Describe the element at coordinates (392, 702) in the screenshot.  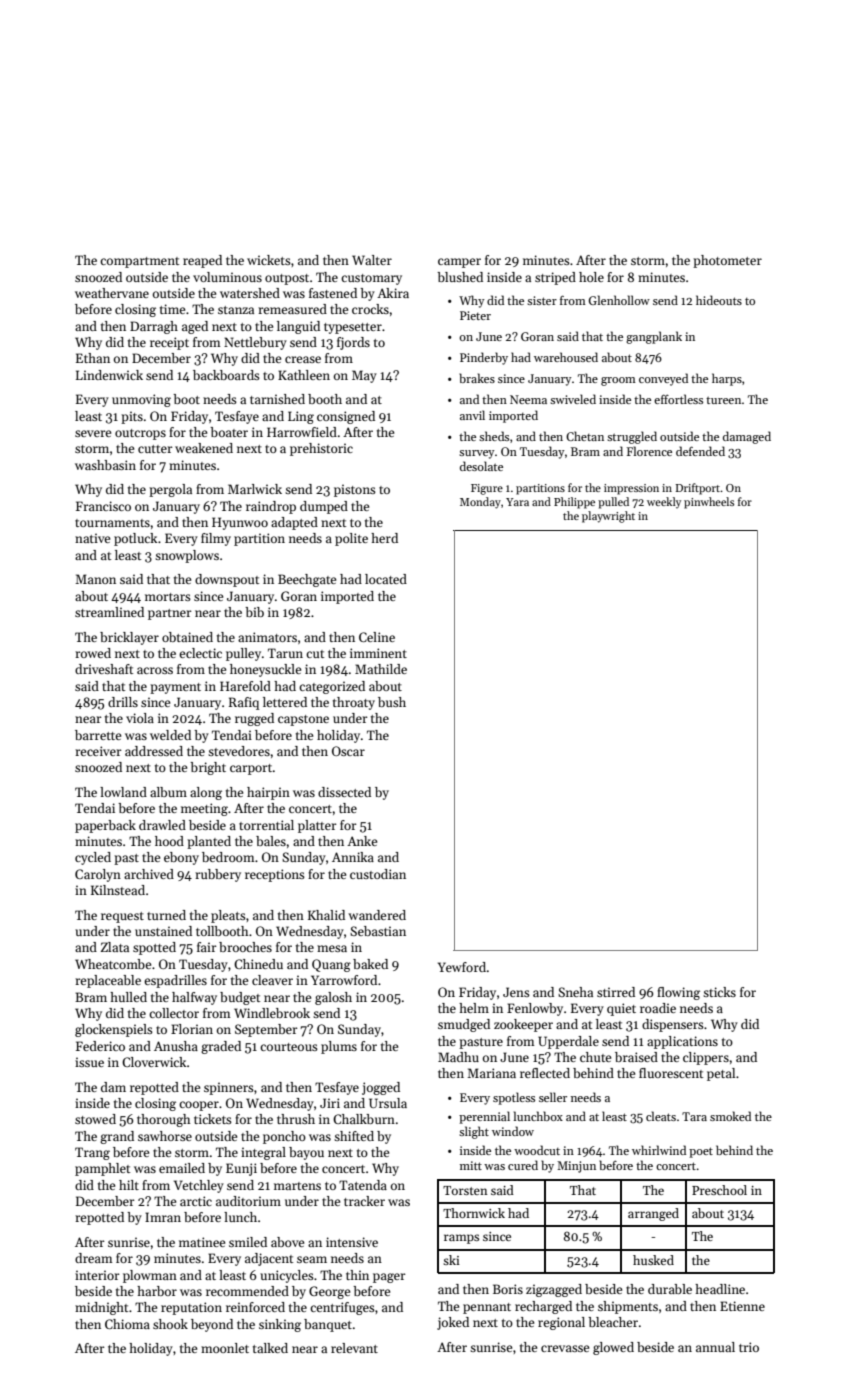
I see `bush` at that location.
